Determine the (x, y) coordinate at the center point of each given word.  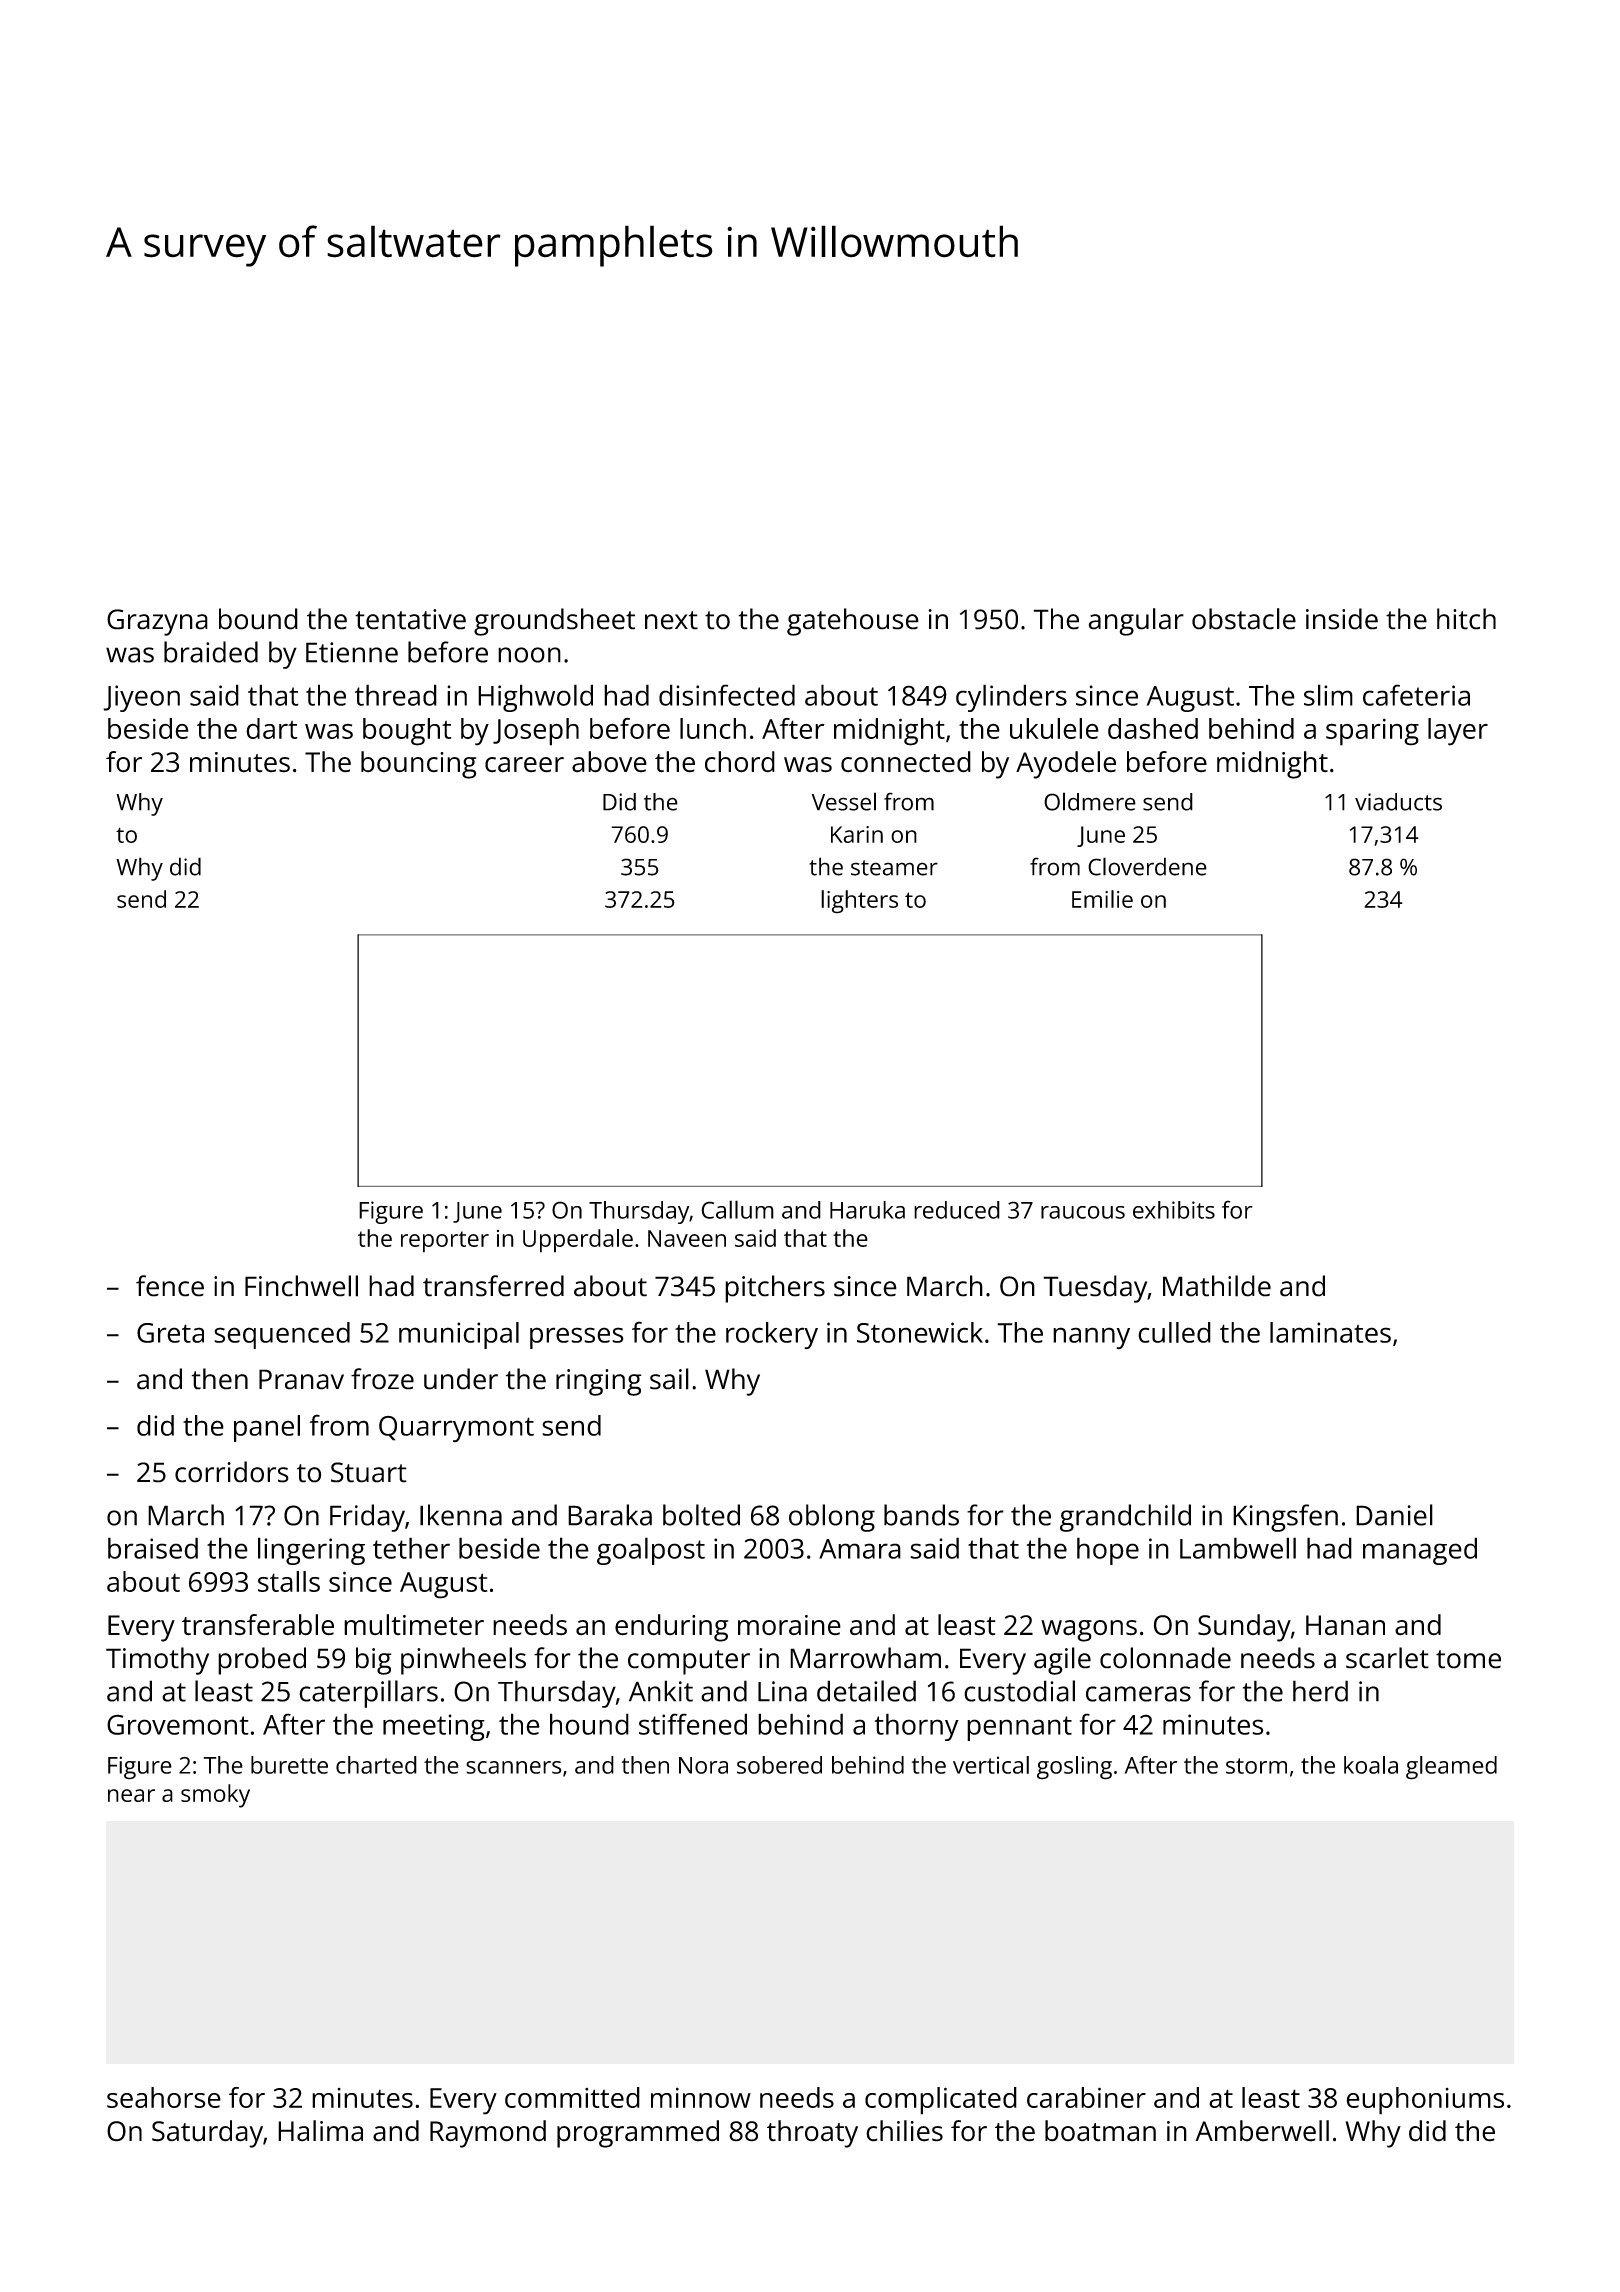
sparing (1372, 732)
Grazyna (157, 622)
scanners (513, 1767)
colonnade (1165, 1658)
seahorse (164, 2097)
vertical (991, 1765)
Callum (737, 1209)
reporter (445, 1242)
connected (906, 762)
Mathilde (1217, 1286)
